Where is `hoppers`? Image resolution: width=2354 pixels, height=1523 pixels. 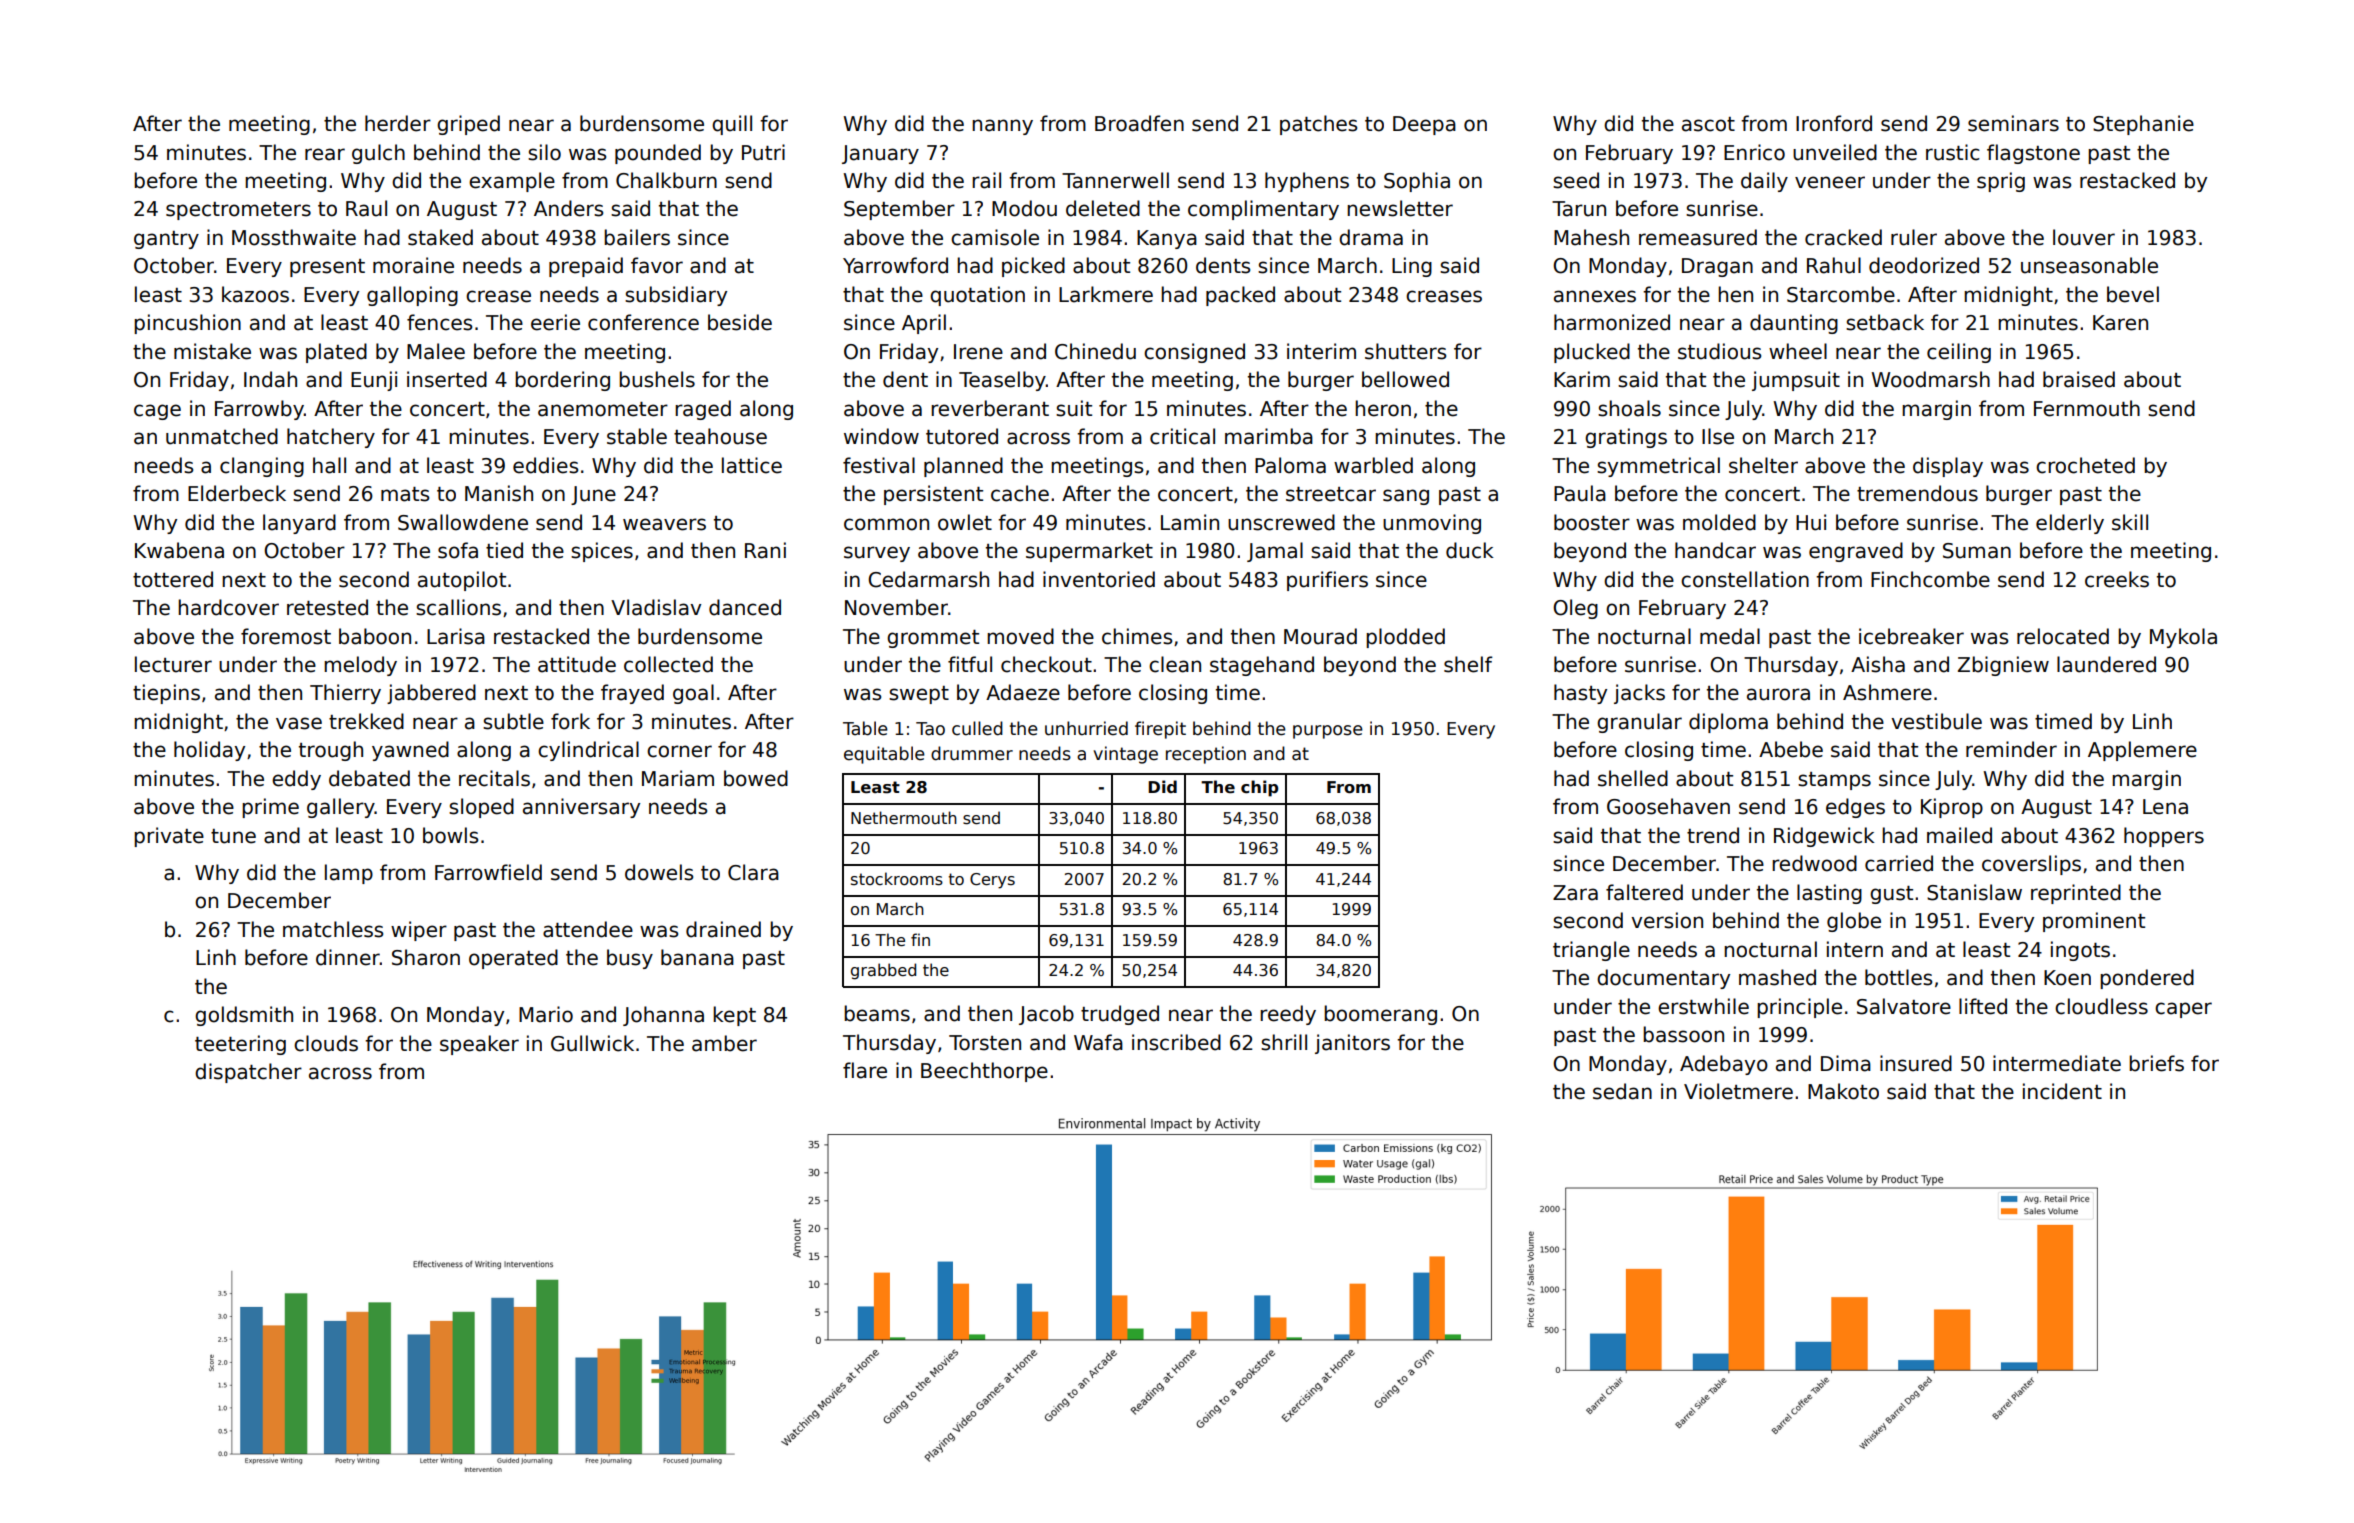 hoppers is located at coordinates (2164, 837).
